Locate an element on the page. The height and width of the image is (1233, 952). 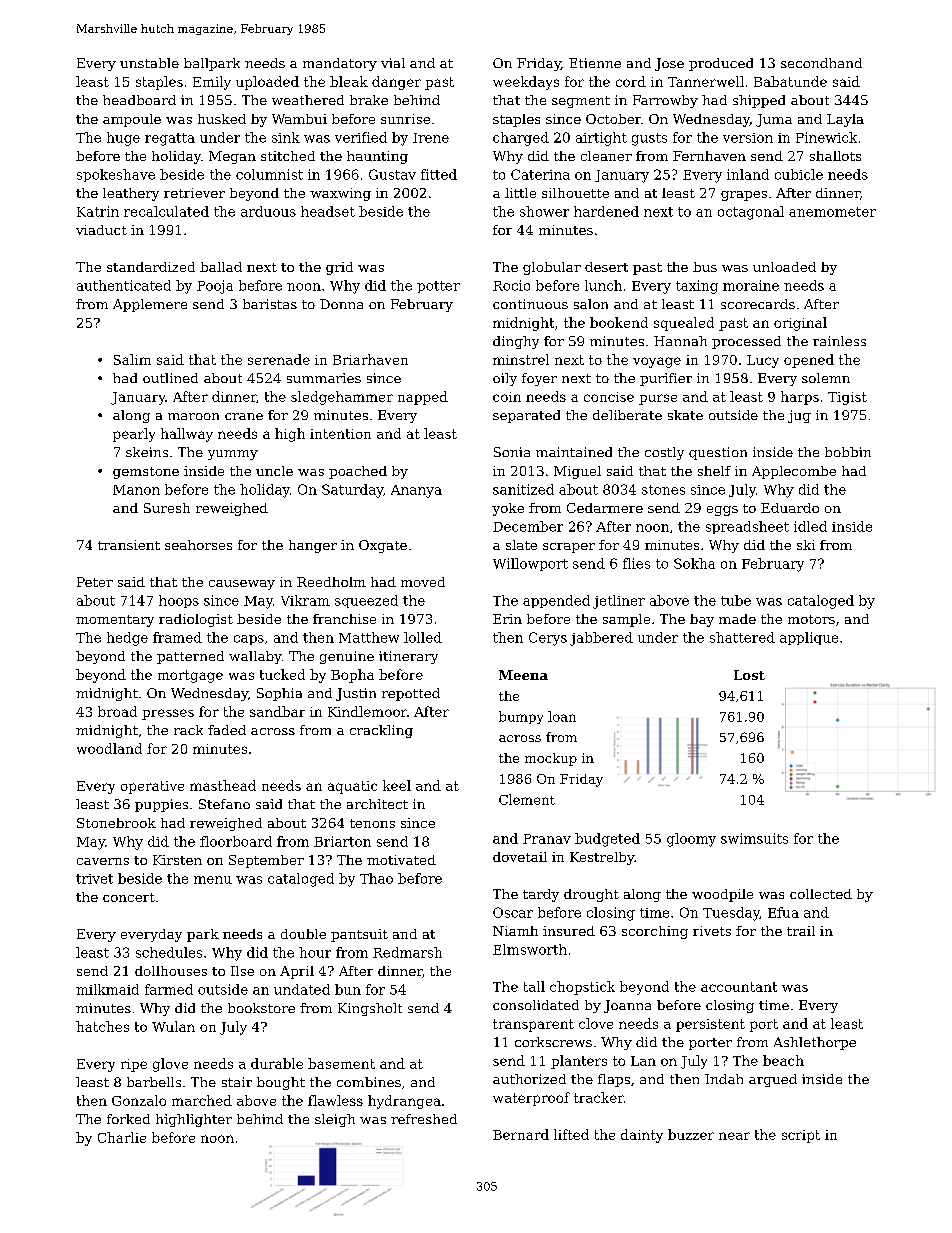
unstable is located at coordinates (149, 63).
